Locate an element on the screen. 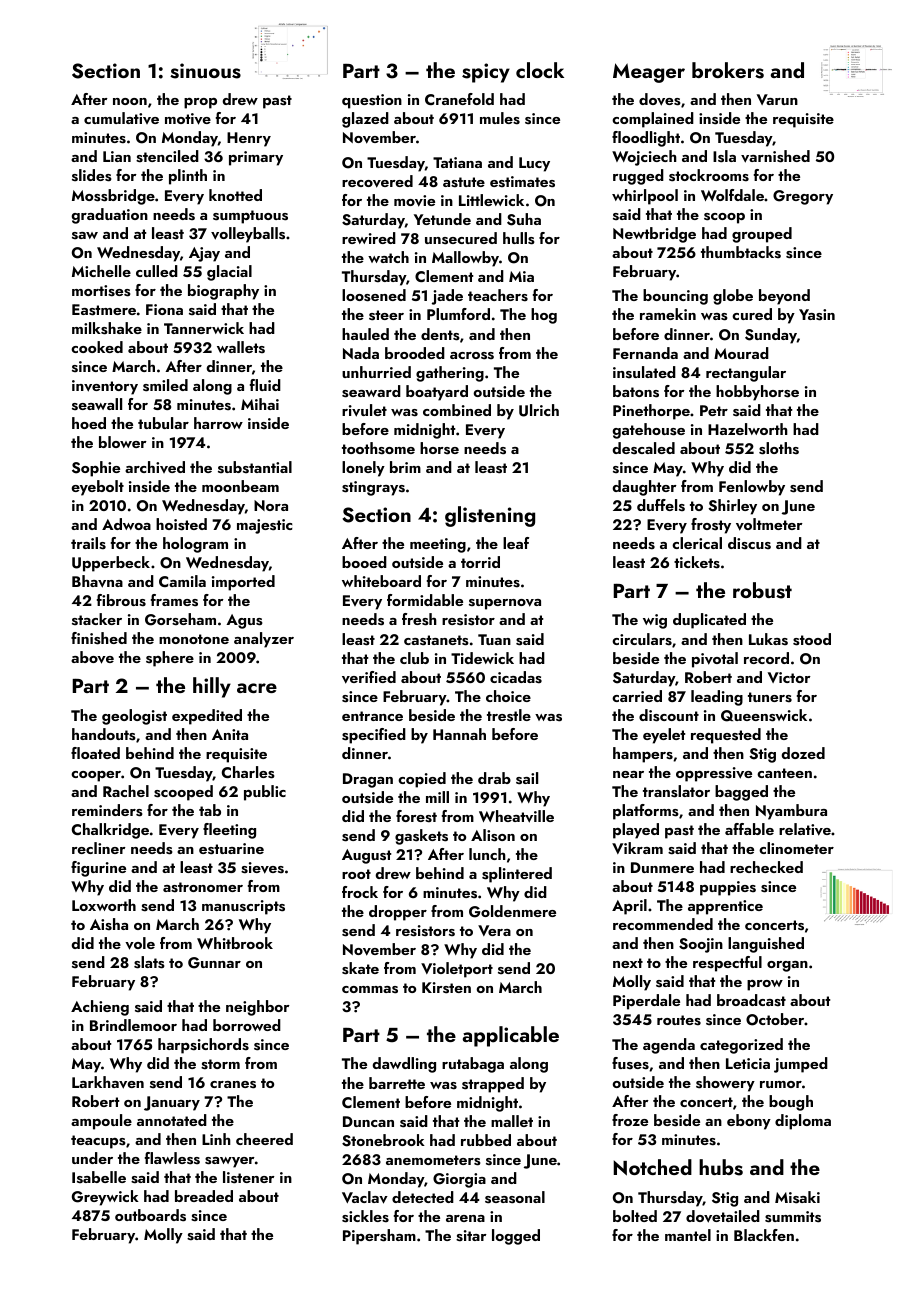 The height and width of the screenshot is (1316, 908). beyond is located at coordinates (784, 297).
